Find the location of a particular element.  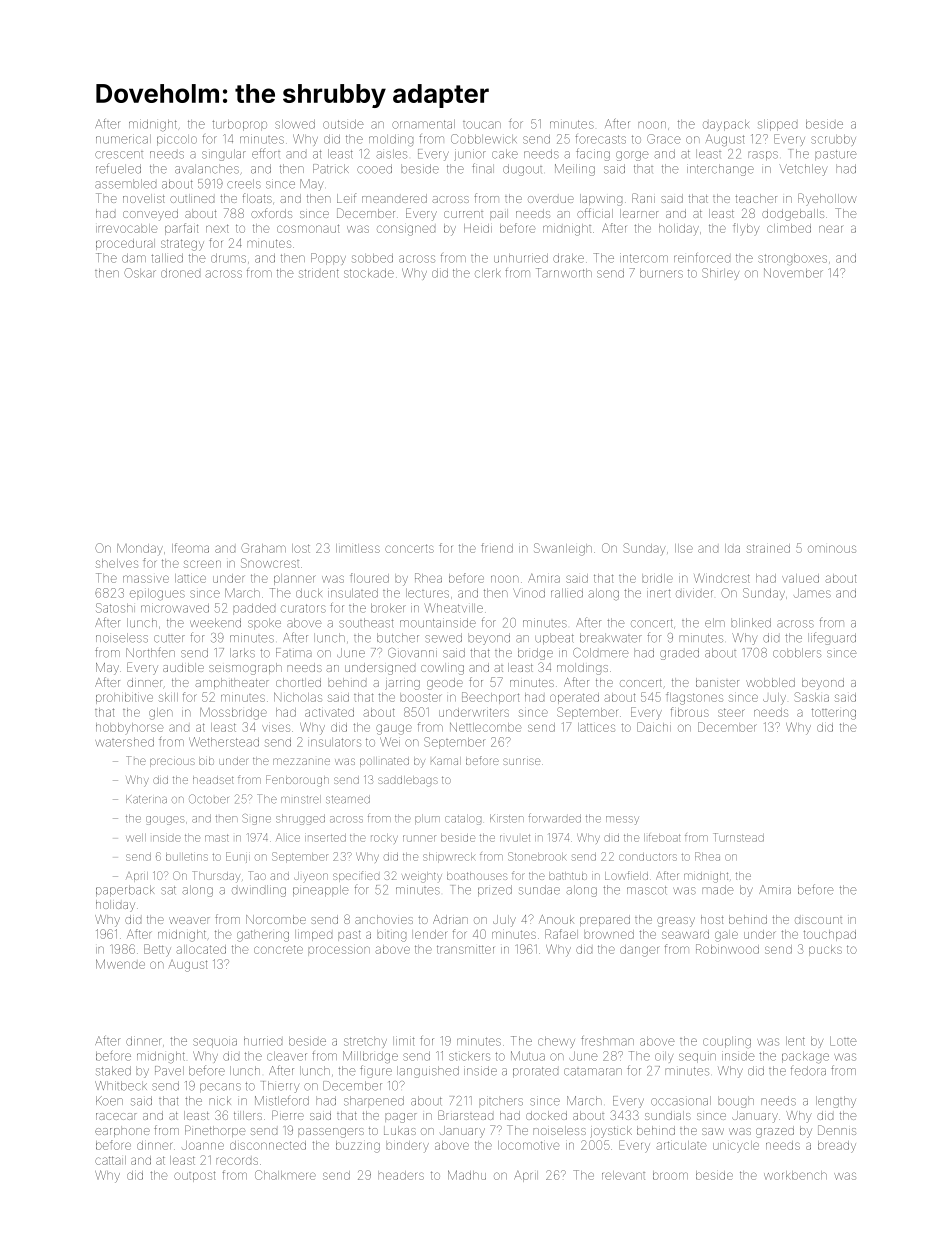

Ifeoma is located at coordinates (190, 548).
